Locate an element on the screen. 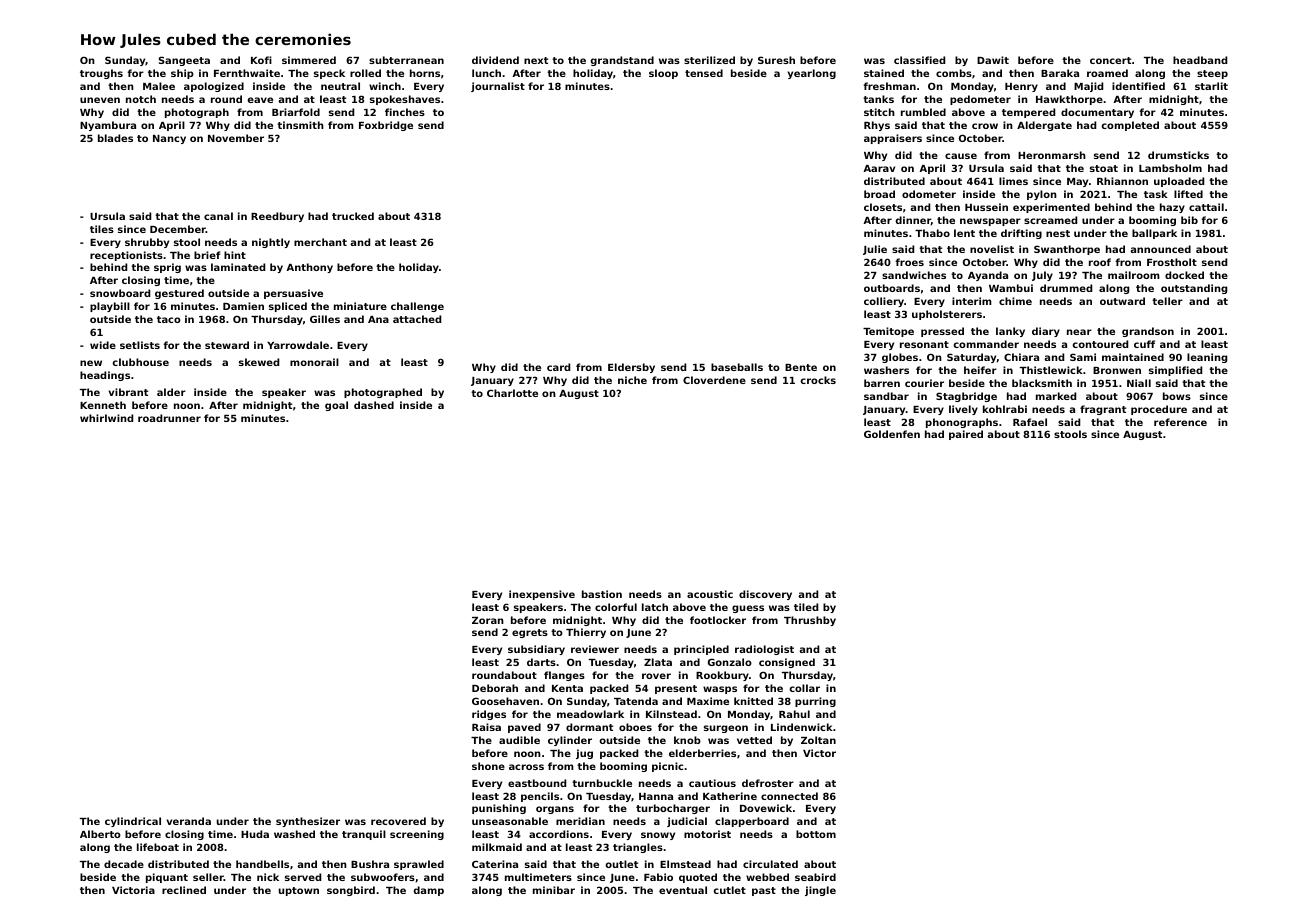  Zoran is located at coordinates (488, 620).
